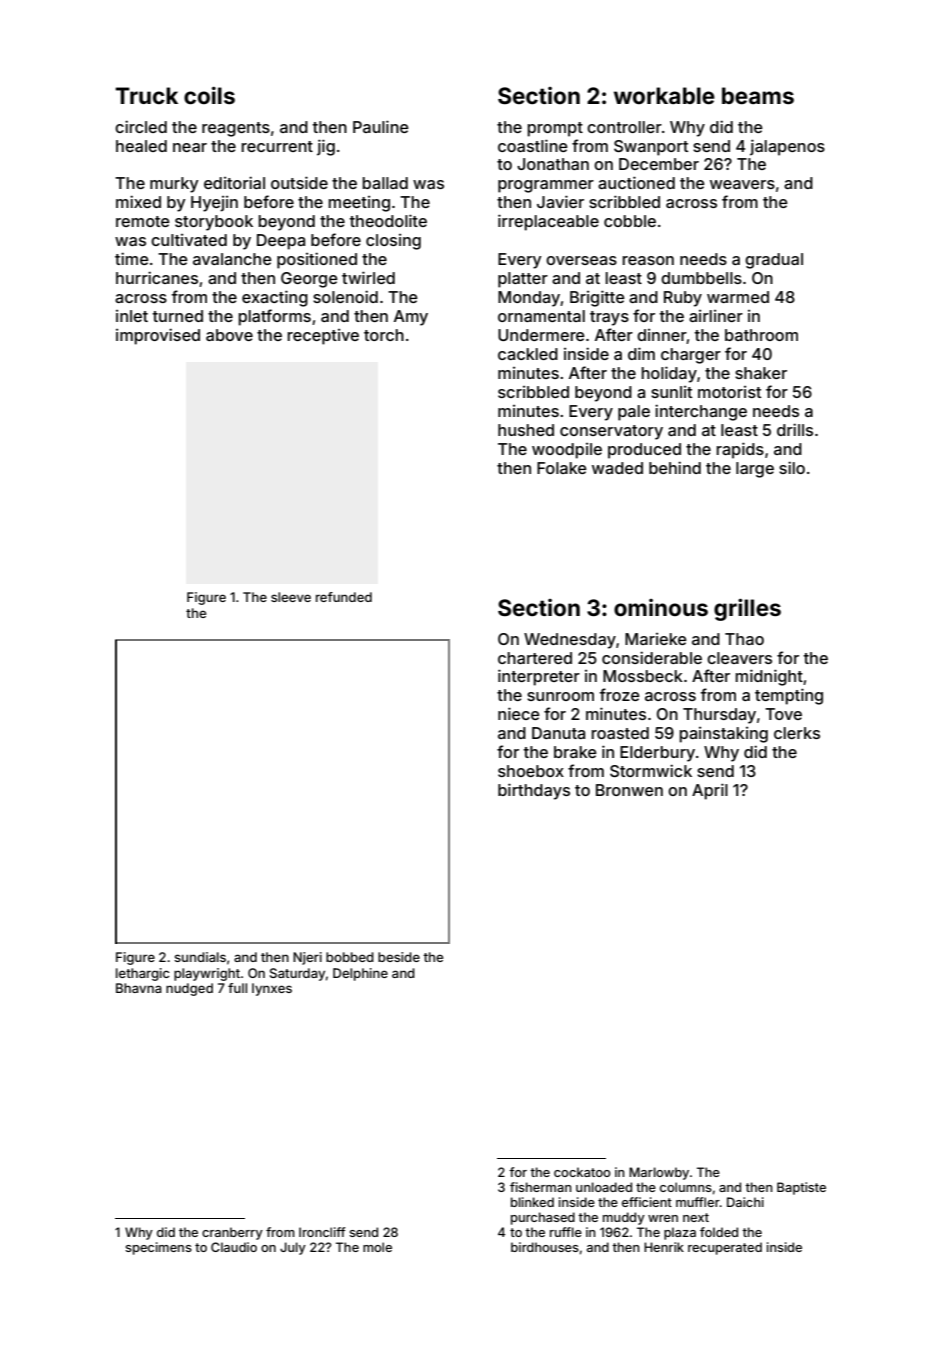 The width and height of the image is (947, 1372). What do you see at coordinates (291, 597) in the image?
I see `sleeve` at bounding box center [291, 597].
